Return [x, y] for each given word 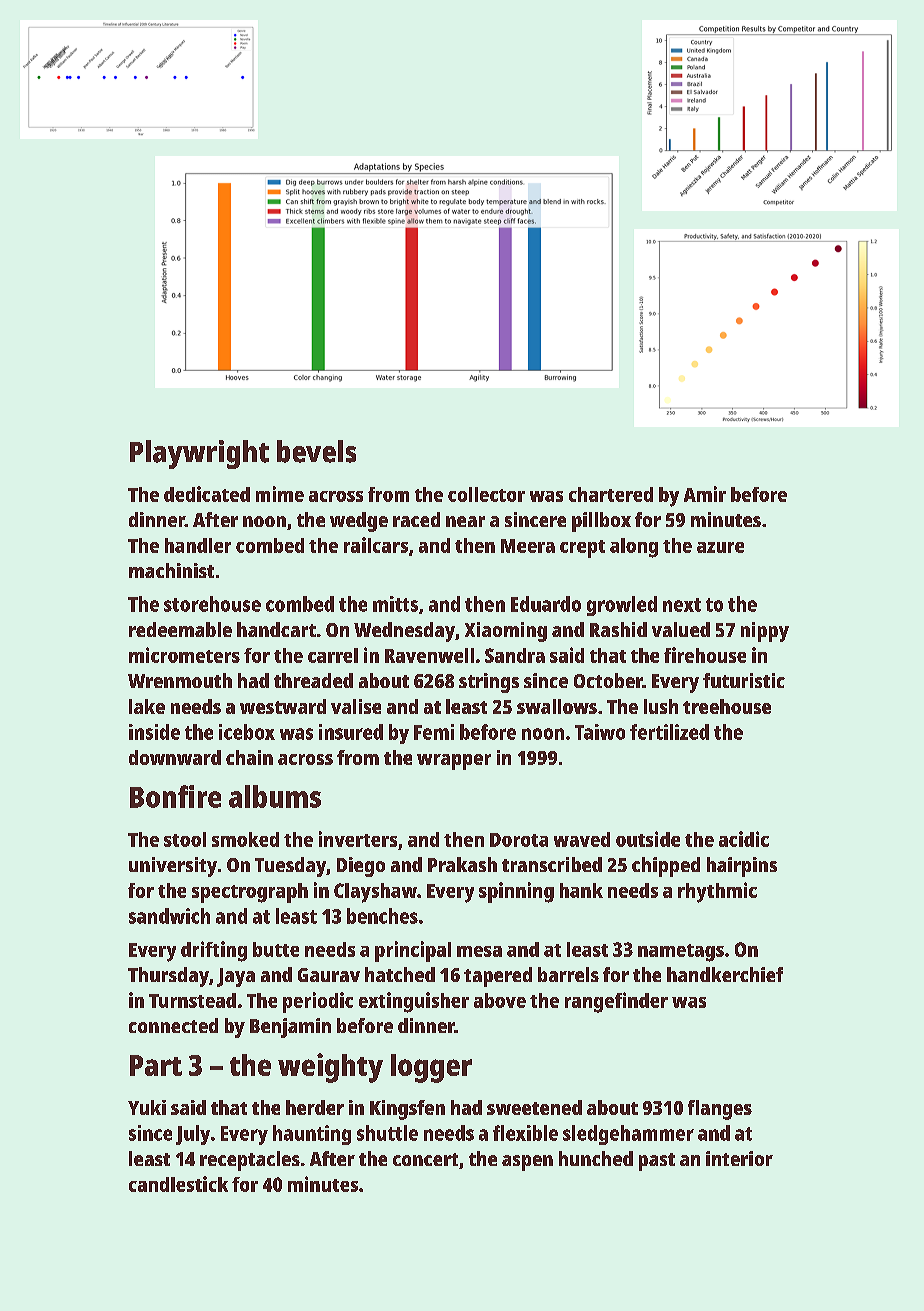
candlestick [178, 1184]
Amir [705, 494]
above [500, 1000]
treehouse [727, 706]
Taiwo [600, 732]
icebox [247, 732]
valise [356, 706]
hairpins [742, 867]
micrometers [184, 655]
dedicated [207, 494]
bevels [316, 451]
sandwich [169, 916]
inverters [358, 839]
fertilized [669, 732]
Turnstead [192, 1000]
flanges [720, 1110]
